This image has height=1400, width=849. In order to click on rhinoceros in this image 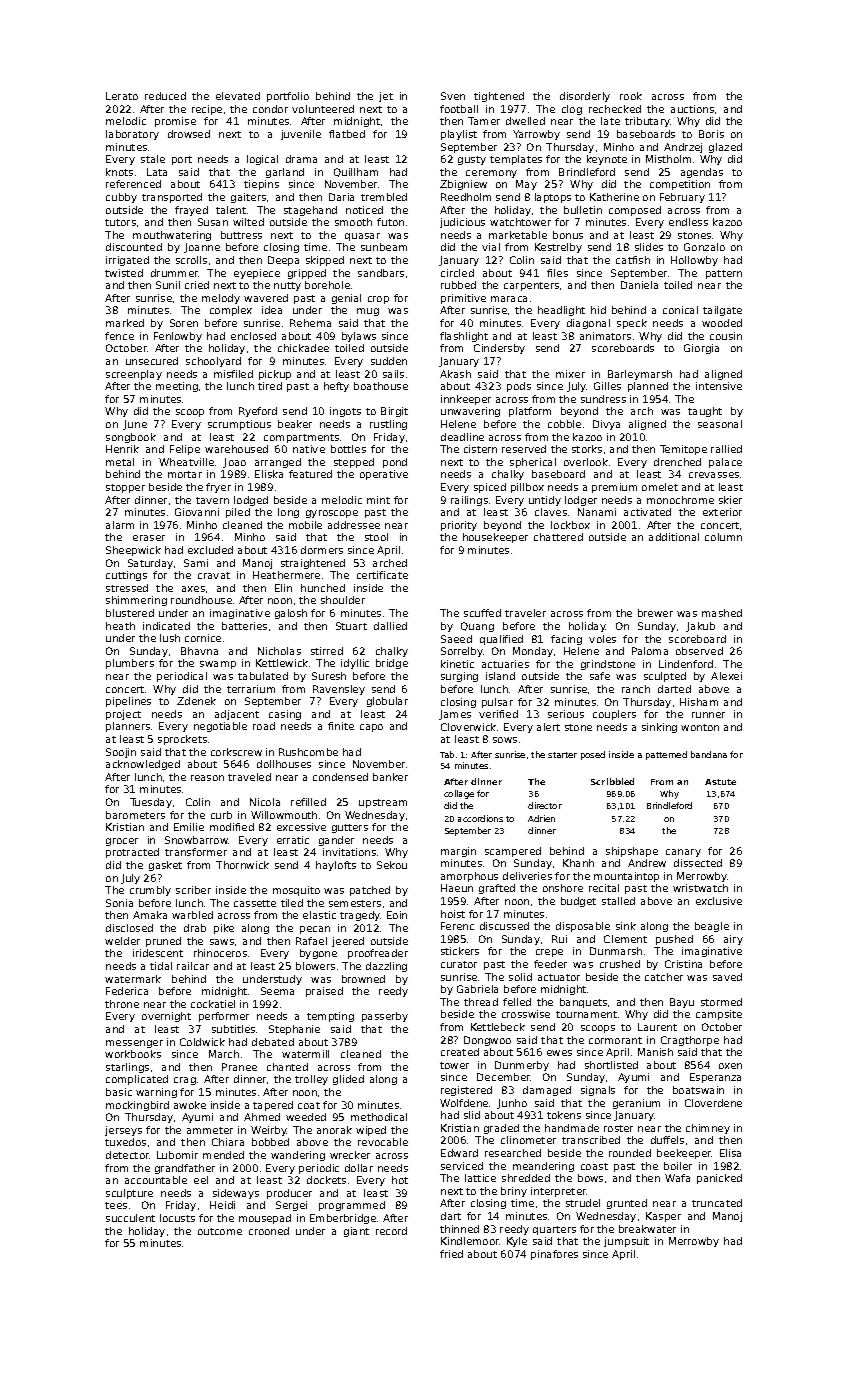, I will do `click(220, 953)`.
